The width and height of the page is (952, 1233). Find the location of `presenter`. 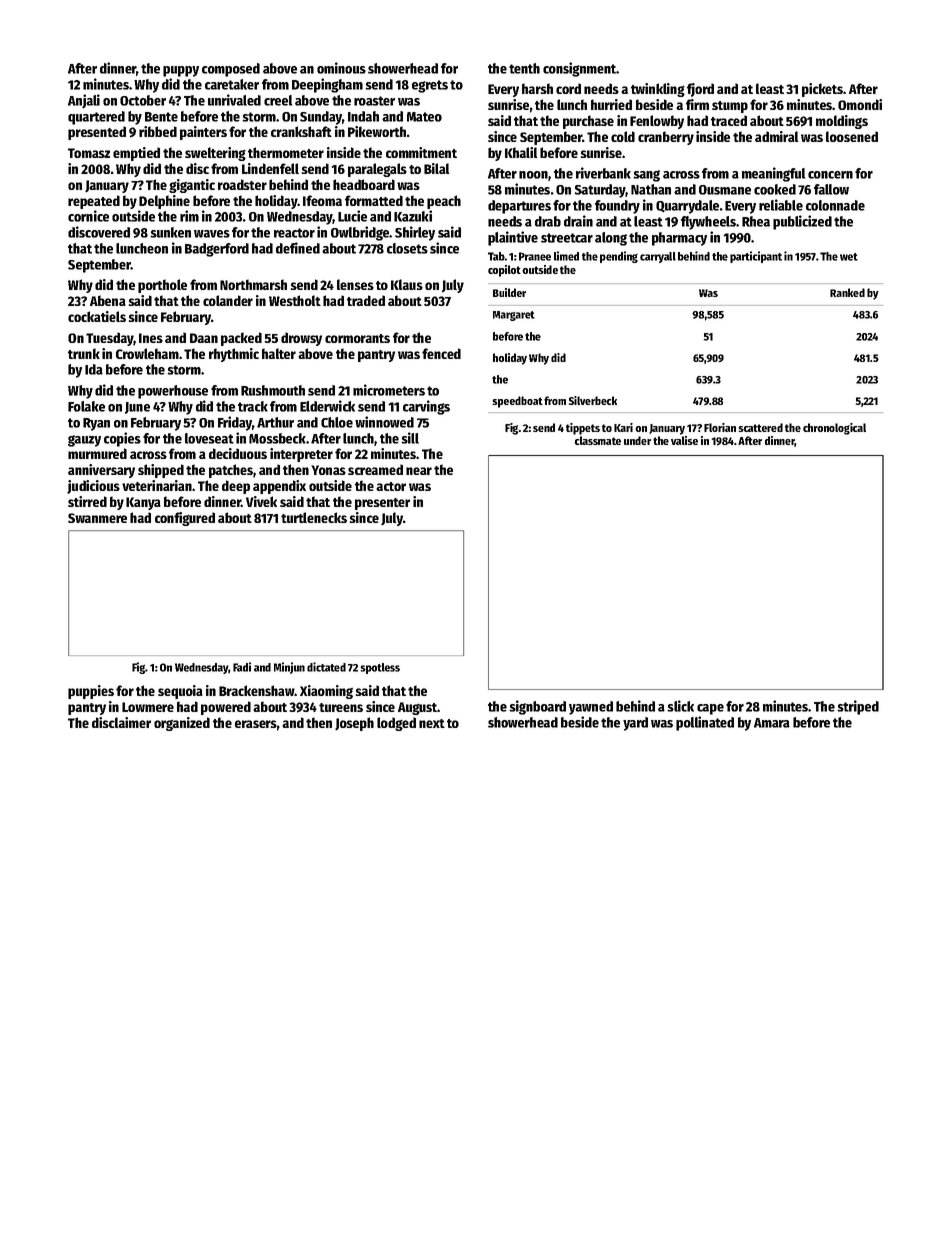

presenter is located at coordinates (382, 504).
